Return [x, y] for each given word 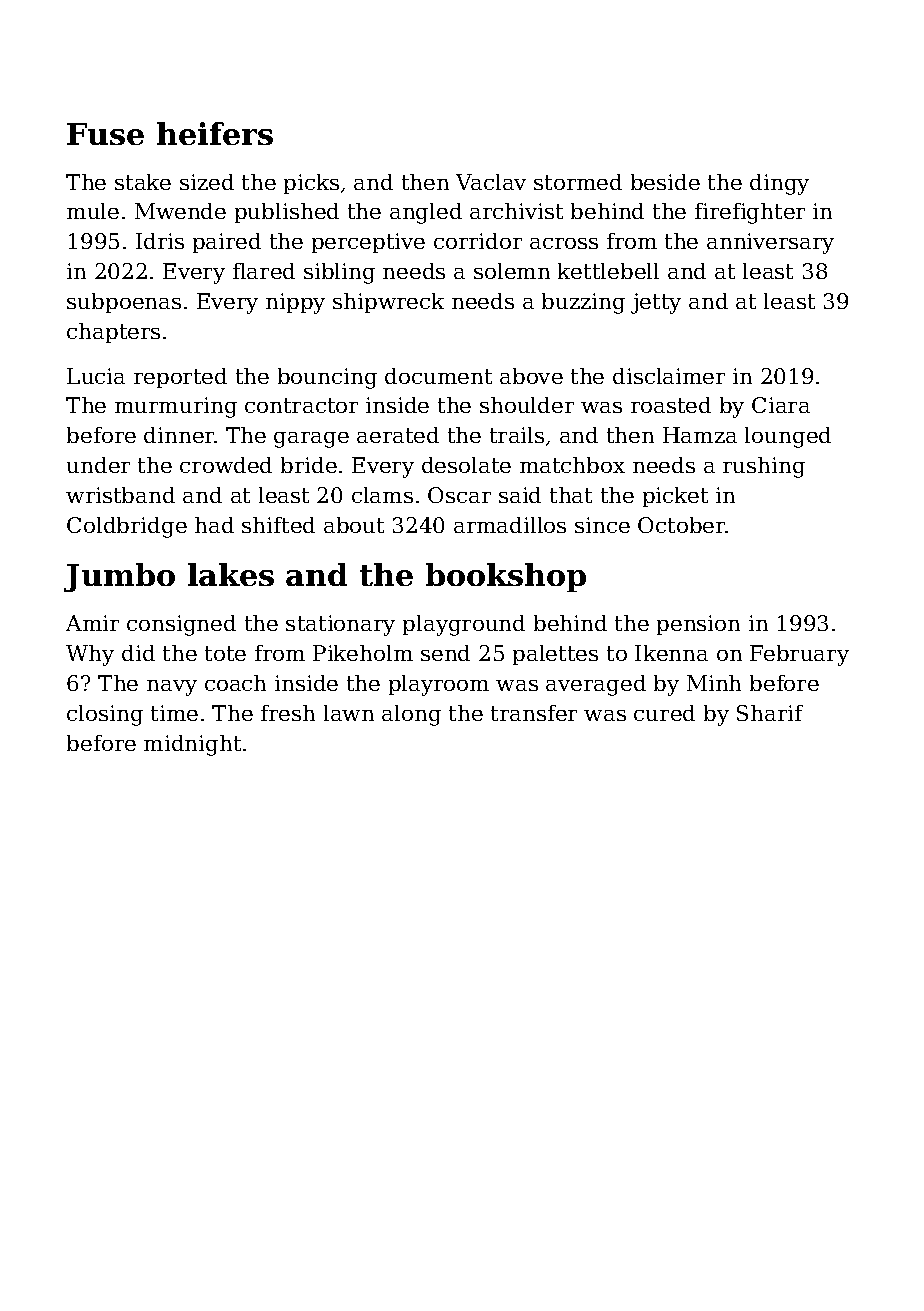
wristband [120, 495]
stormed [578, 182]
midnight [192, 745]
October [682, 525]
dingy [779, 184]
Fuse [105, 134]
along [411, 715]
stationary [340, 625]
